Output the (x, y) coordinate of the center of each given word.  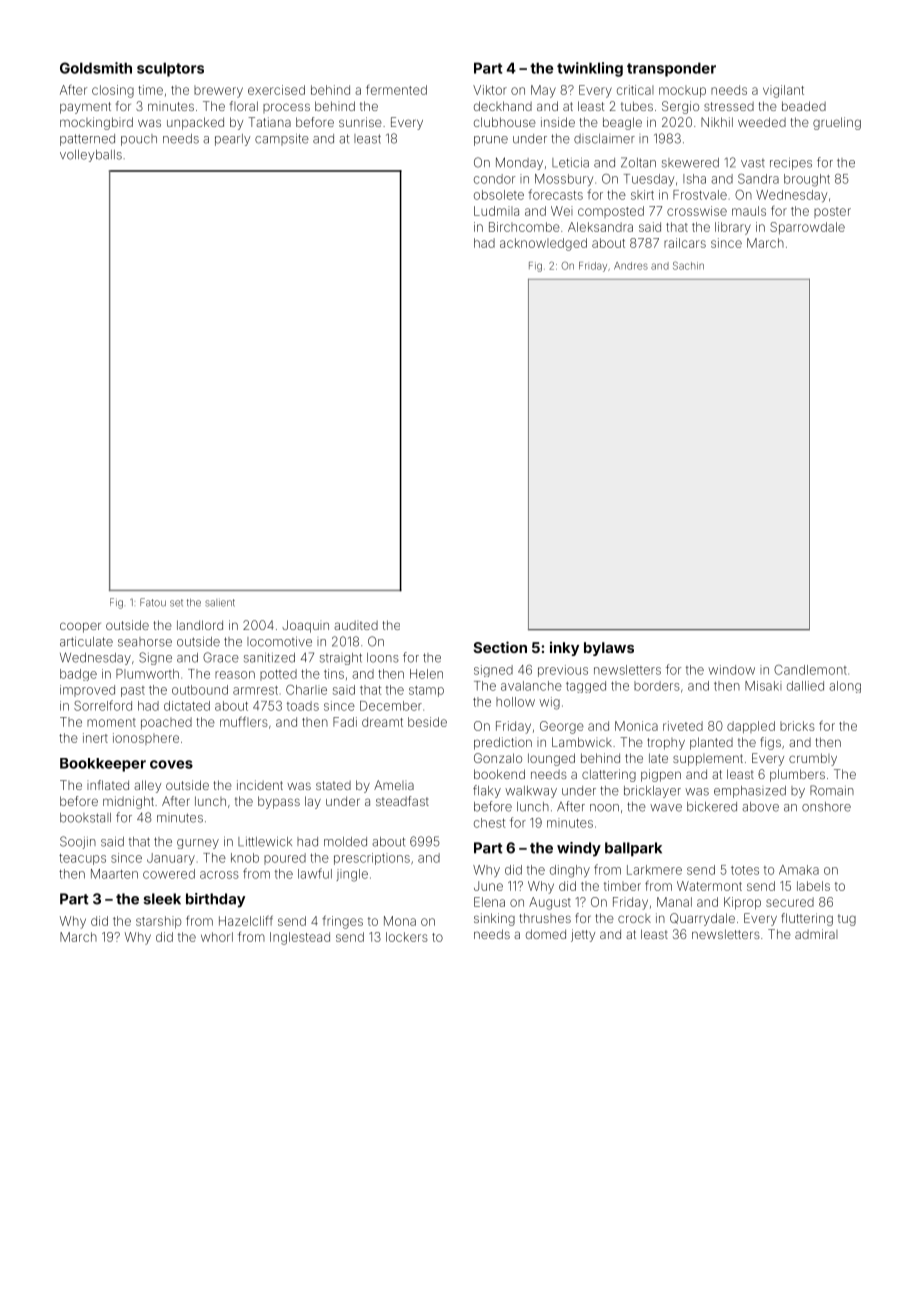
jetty (583, 935)
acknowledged (543, 244)
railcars (685, 243)
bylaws (609, 649)
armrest (255, 690)
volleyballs (91, 156)
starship (158, 922)
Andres (631, 266)
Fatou (153, 602)
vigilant (783, 91)
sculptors (170, 69)
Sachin (688, 265)
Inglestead (300, 938)
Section (500, 647)
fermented (396, 90)
